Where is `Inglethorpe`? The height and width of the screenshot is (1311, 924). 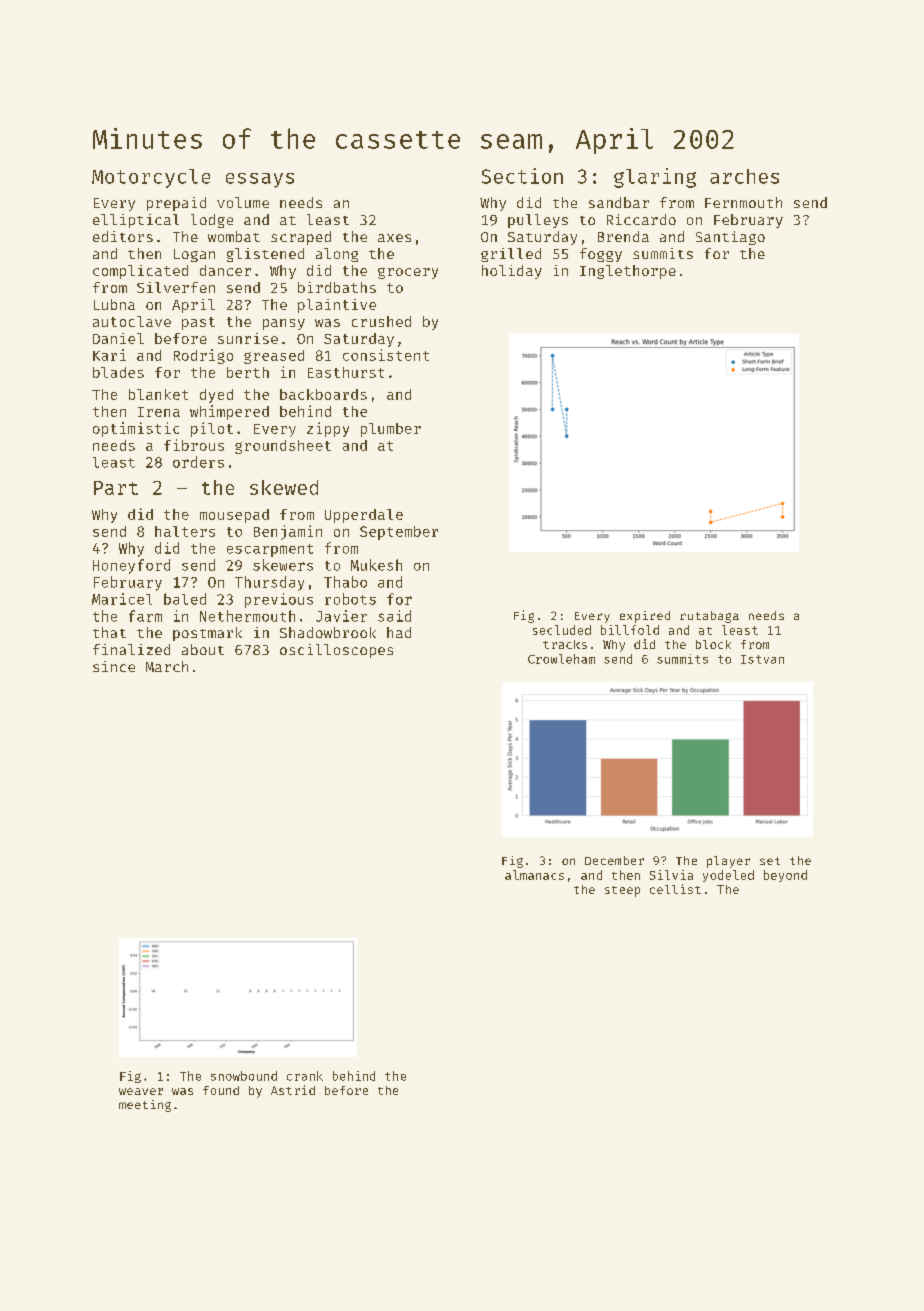 Inglethorpe is located at coordinates (628, 272).
